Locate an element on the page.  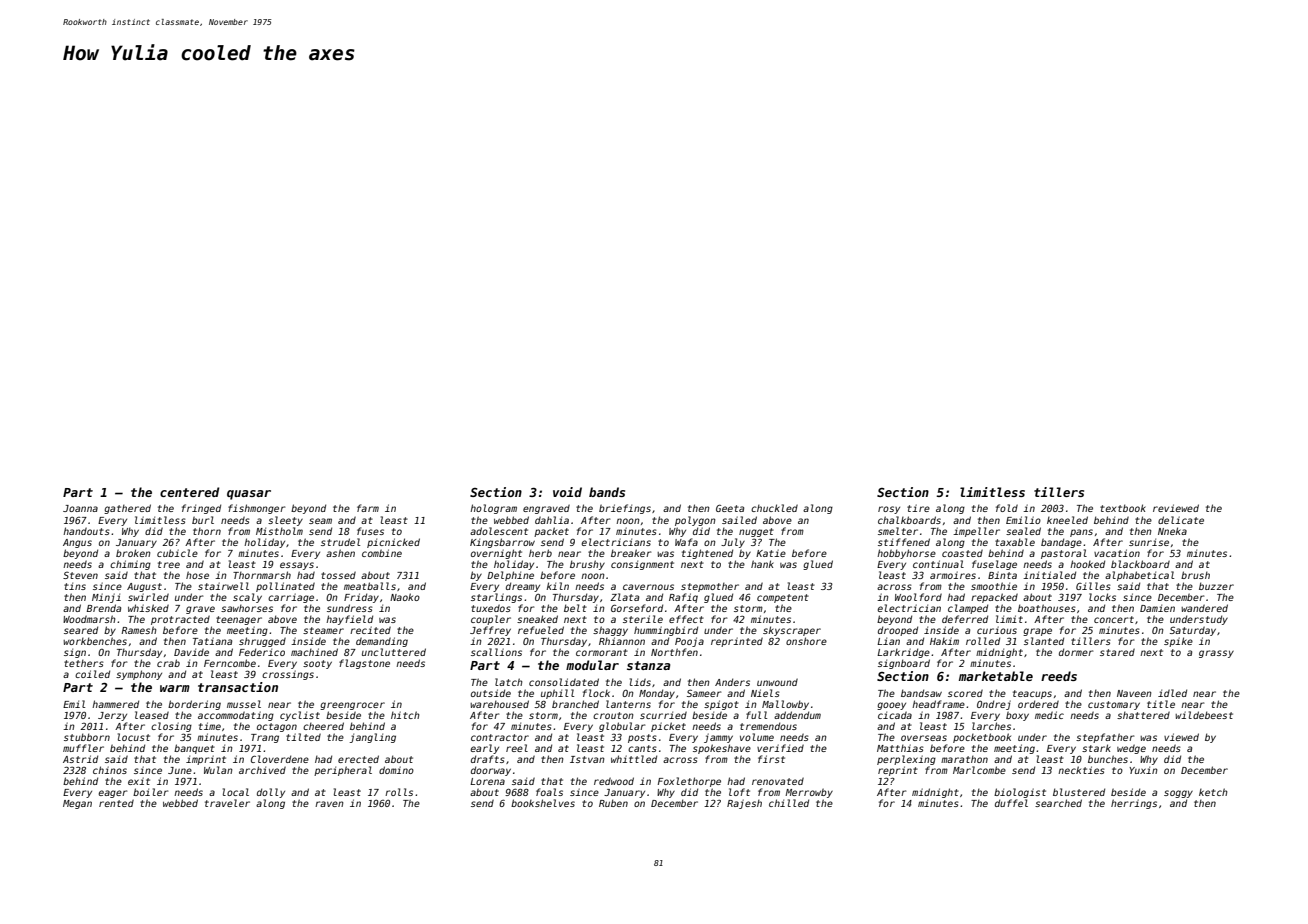
bandage is located at coordinates (1061, 543).
